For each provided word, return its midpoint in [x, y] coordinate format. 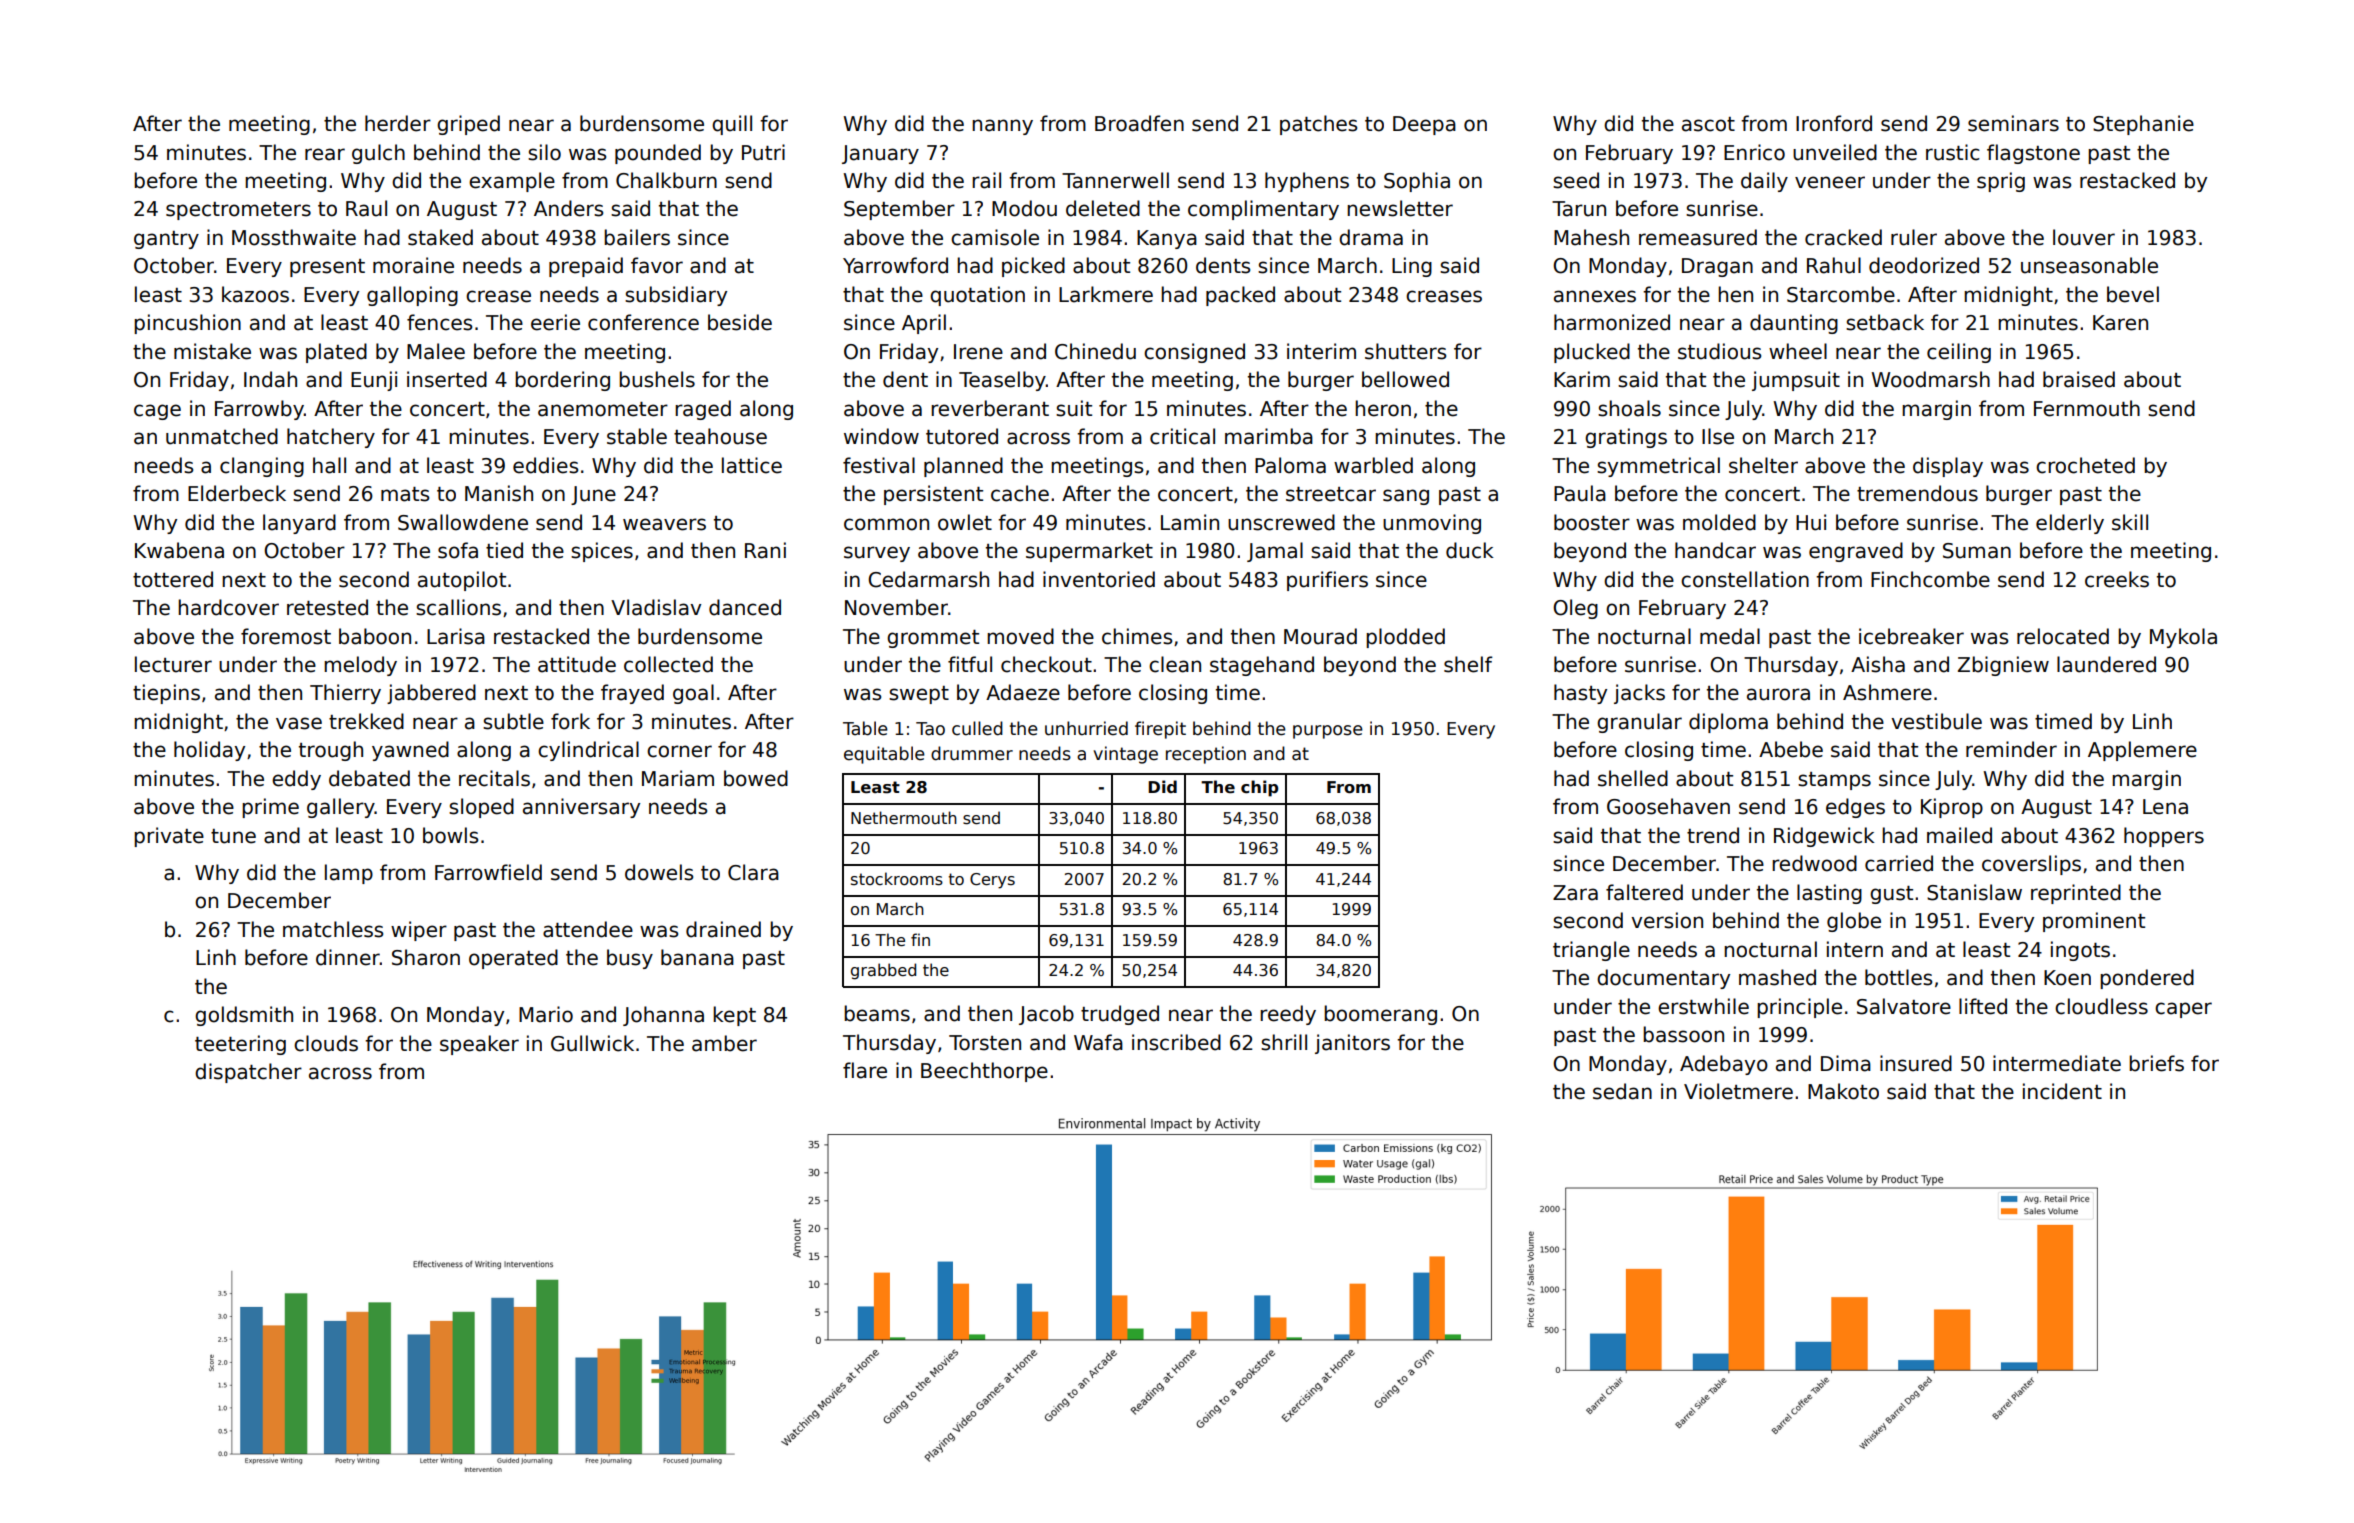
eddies [545, 465]
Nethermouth [904, 818]
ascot [1708, 124]
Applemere [2142, 751]
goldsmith [244, 1016]
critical [1182, 436]
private [169, 837]
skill [2130, 522]
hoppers [2164, 837]
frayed [632, 694]
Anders [568, 208]
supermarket [1089, 552]
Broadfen [1139, 123]
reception [1206, 755]
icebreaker [1911, 636]
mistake [212, 351]
